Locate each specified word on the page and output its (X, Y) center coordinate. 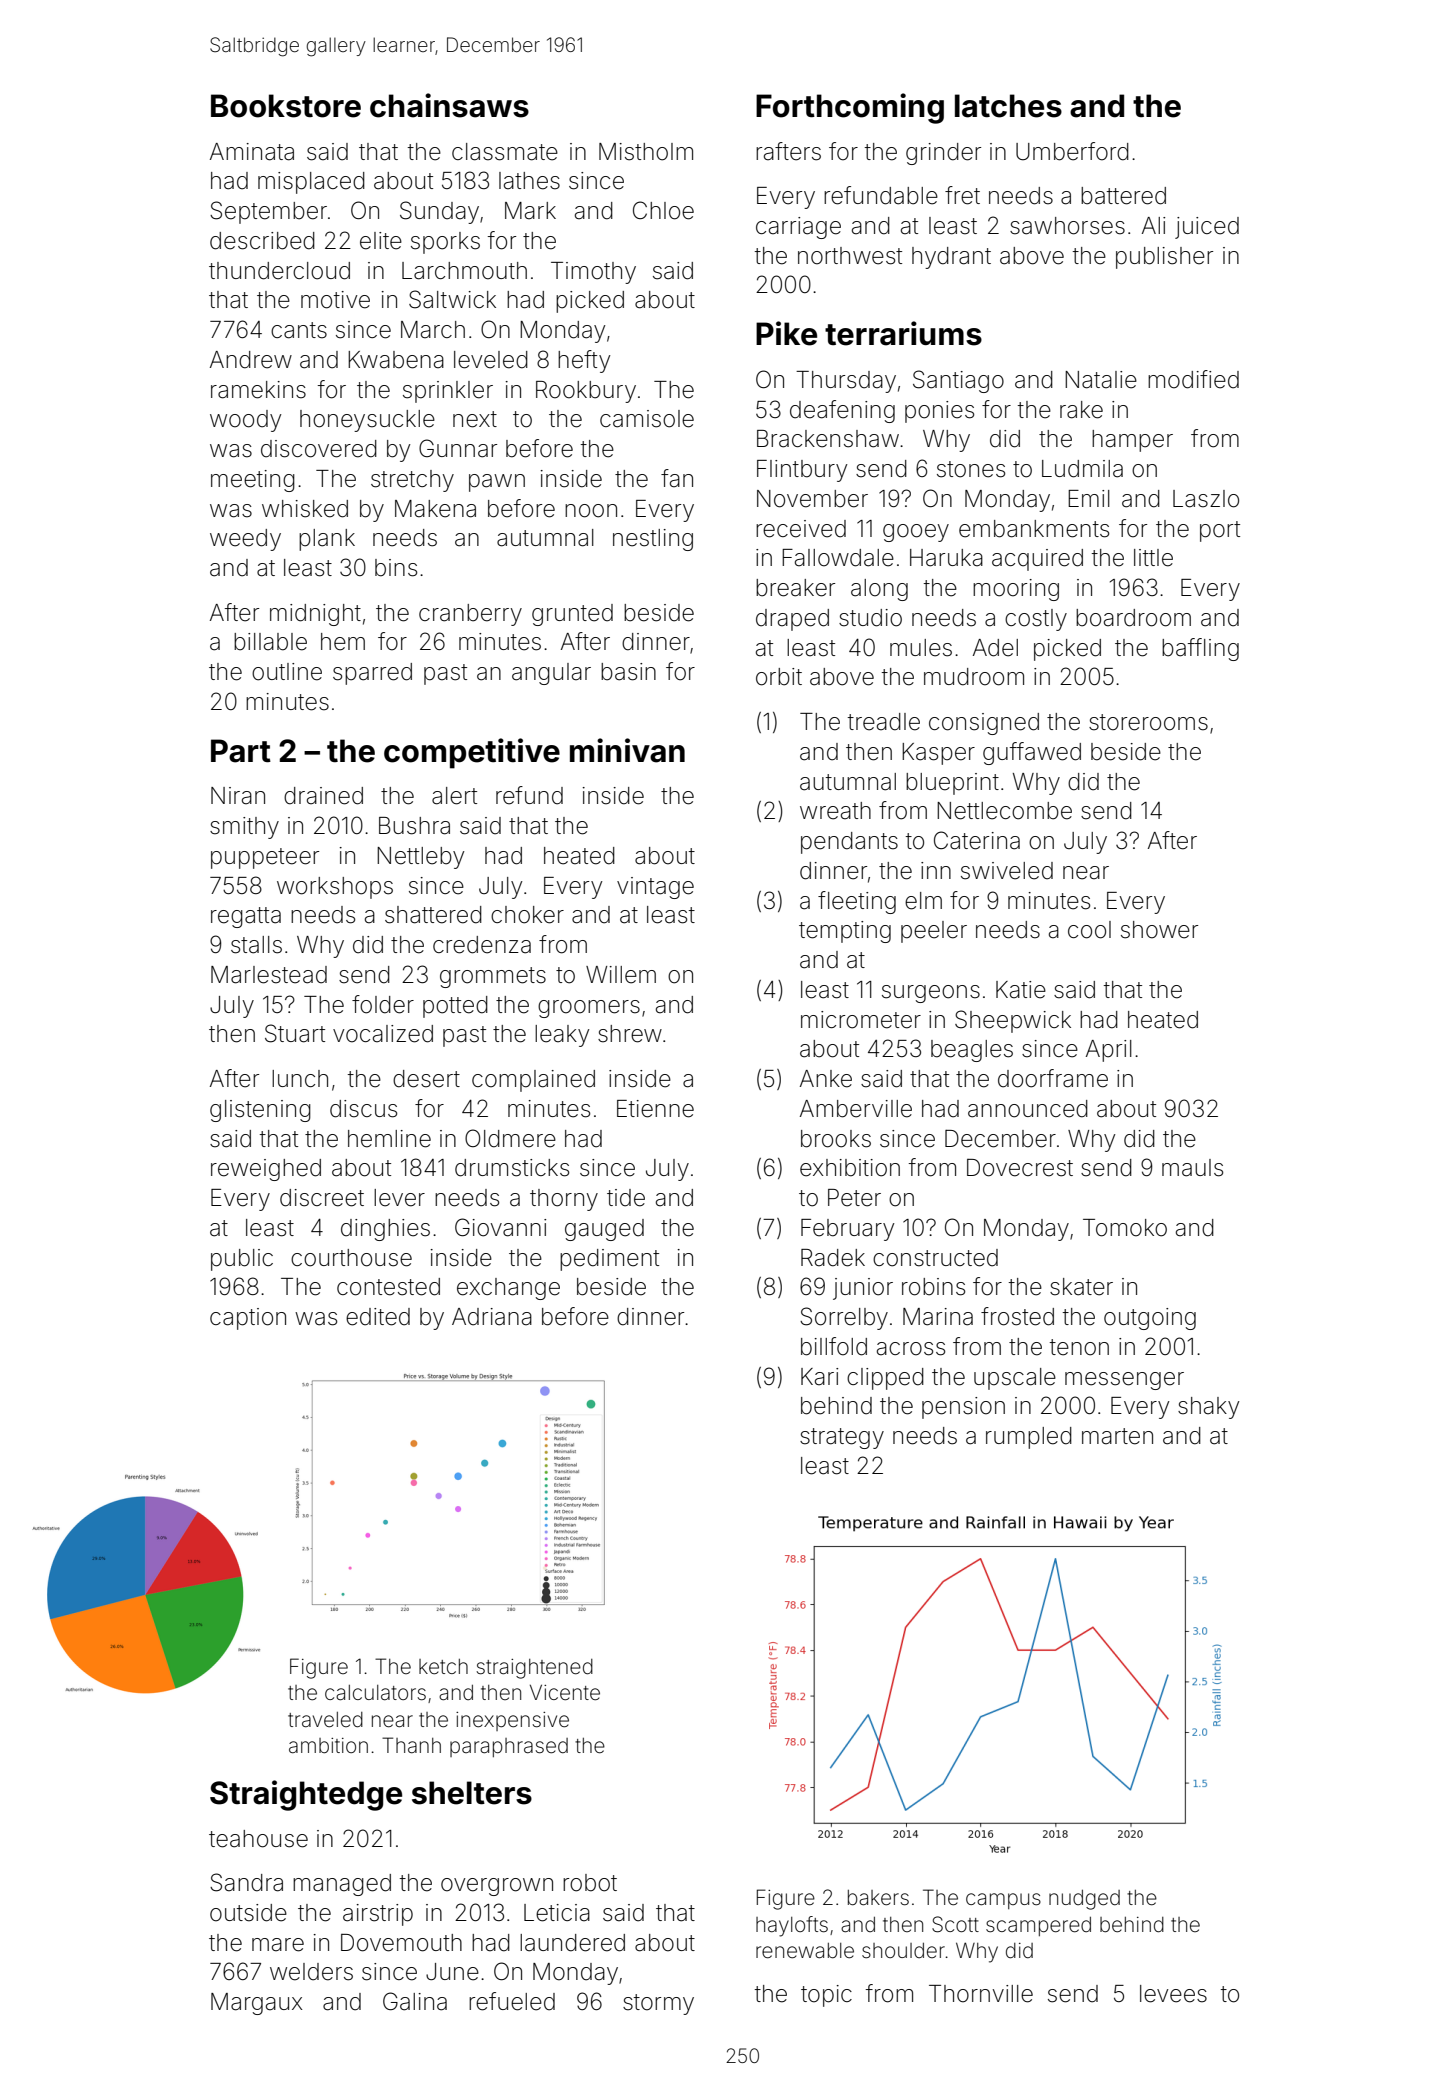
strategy (842, 1438)
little (1153, 558)
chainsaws (449, 105)
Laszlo (1206, 499)
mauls (1192, 1168)
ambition (328, 1745)
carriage (798, 228)
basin (628, 672)
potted (455, 1007)
